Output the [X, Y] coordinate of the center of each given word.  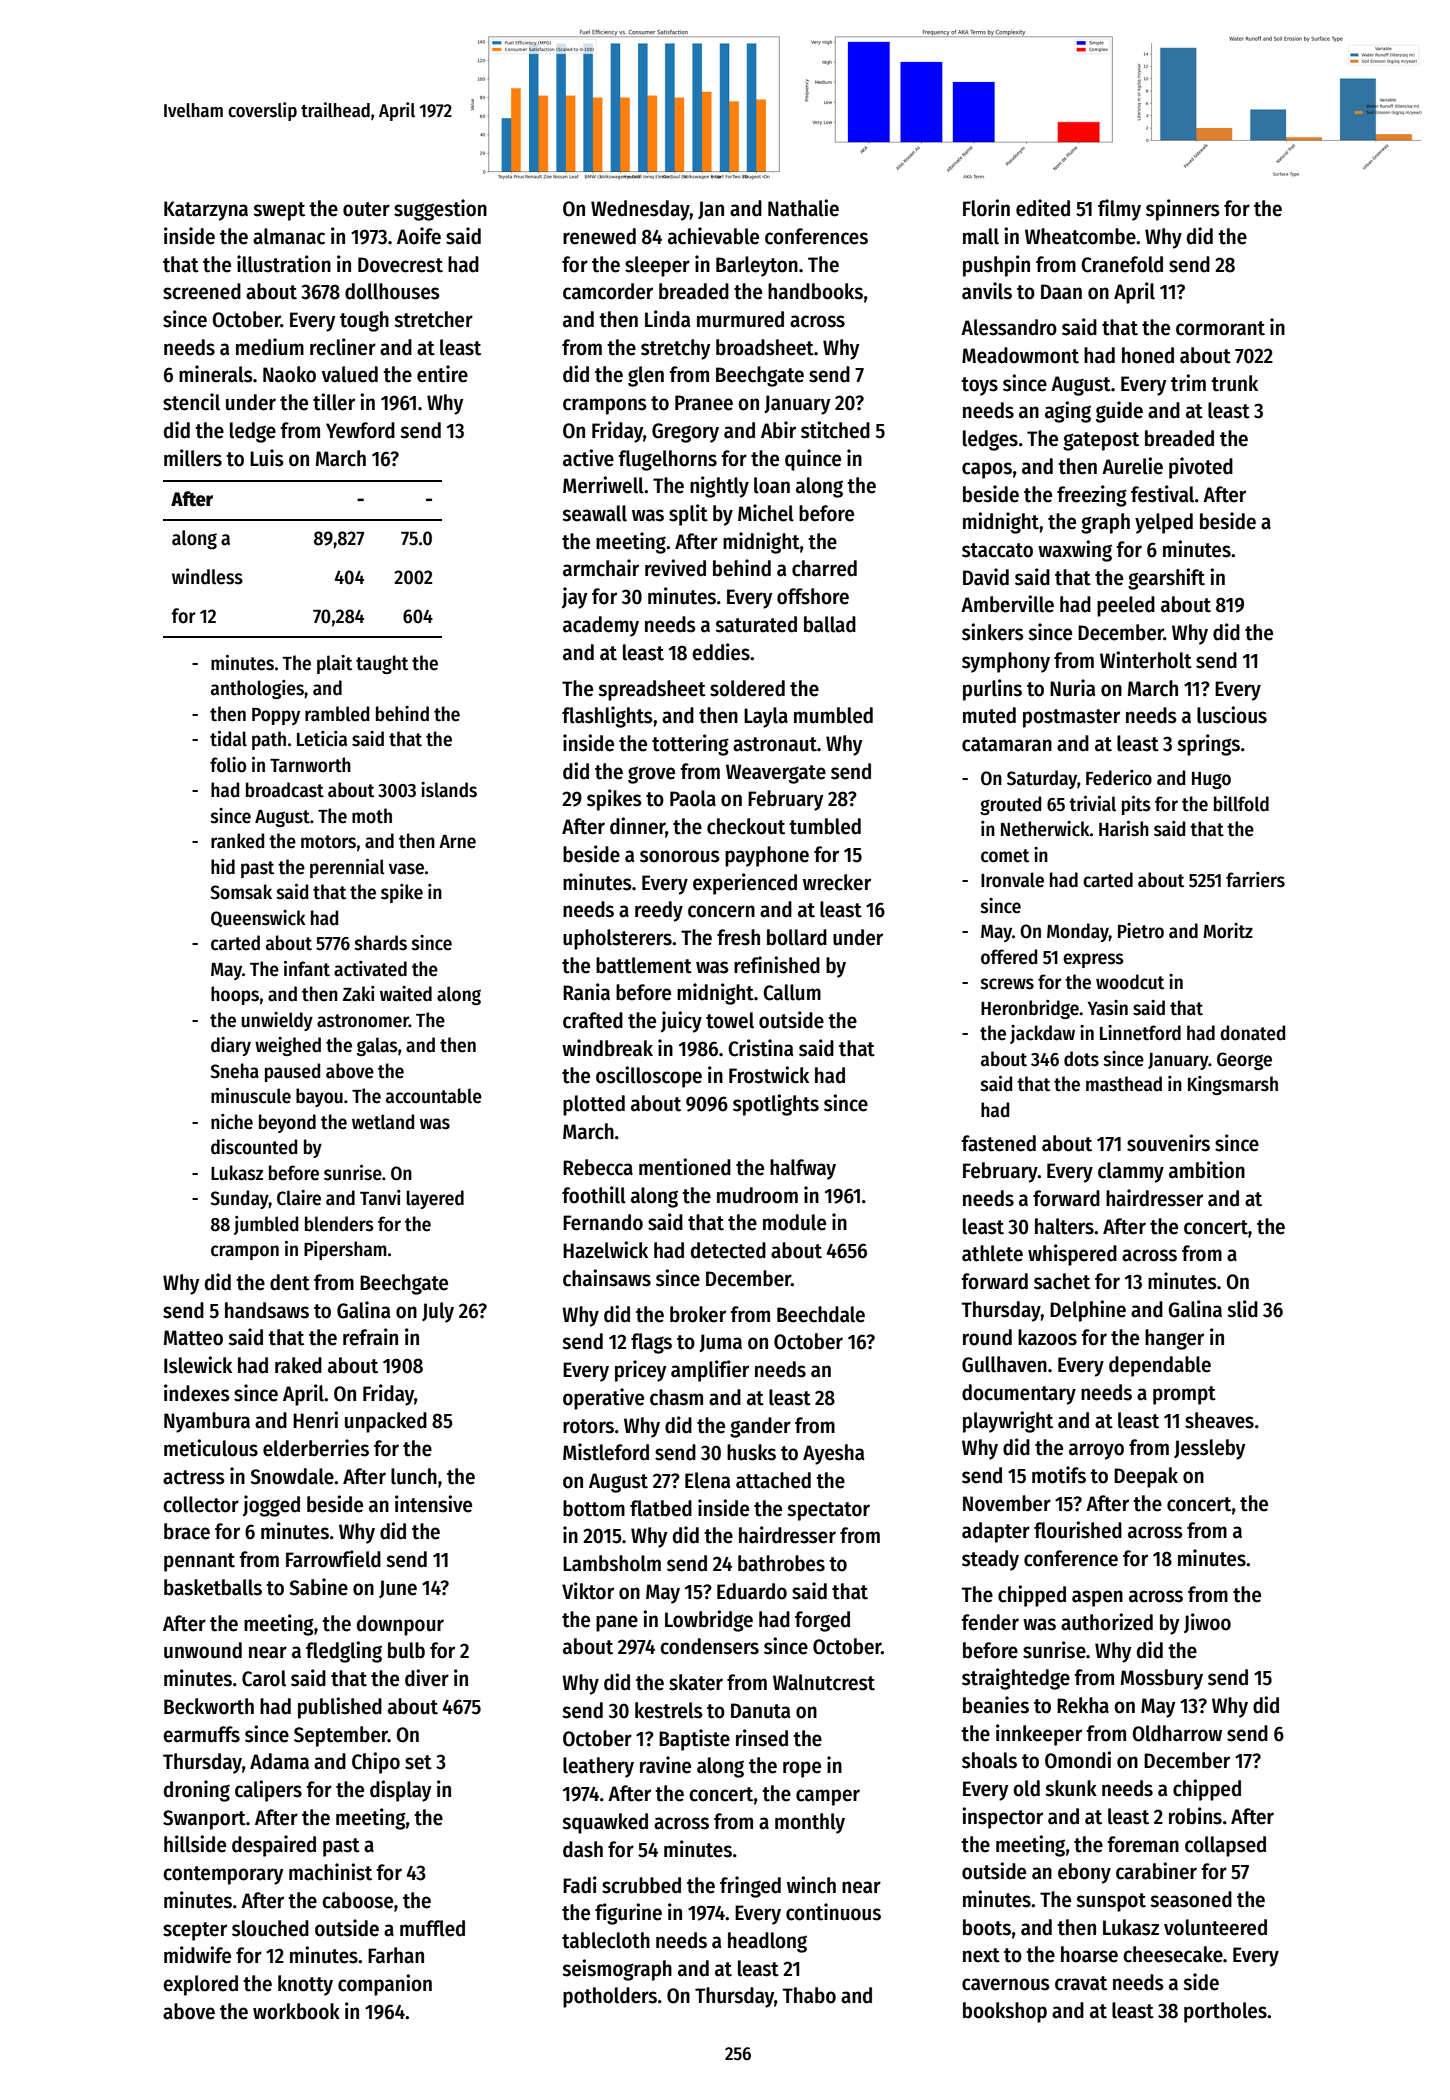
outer [366, 209]
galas [377, 1046]
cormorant [1220, 328]
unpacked [386, 1422]
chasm [676, 1397]
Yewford [360, 430]
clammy [1131, 1172]
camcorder [608, 291]
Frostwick [769, 1075]
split [688, 515]
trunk [1234, 383]
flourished [1078, 1530]
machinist [330, 1872]
